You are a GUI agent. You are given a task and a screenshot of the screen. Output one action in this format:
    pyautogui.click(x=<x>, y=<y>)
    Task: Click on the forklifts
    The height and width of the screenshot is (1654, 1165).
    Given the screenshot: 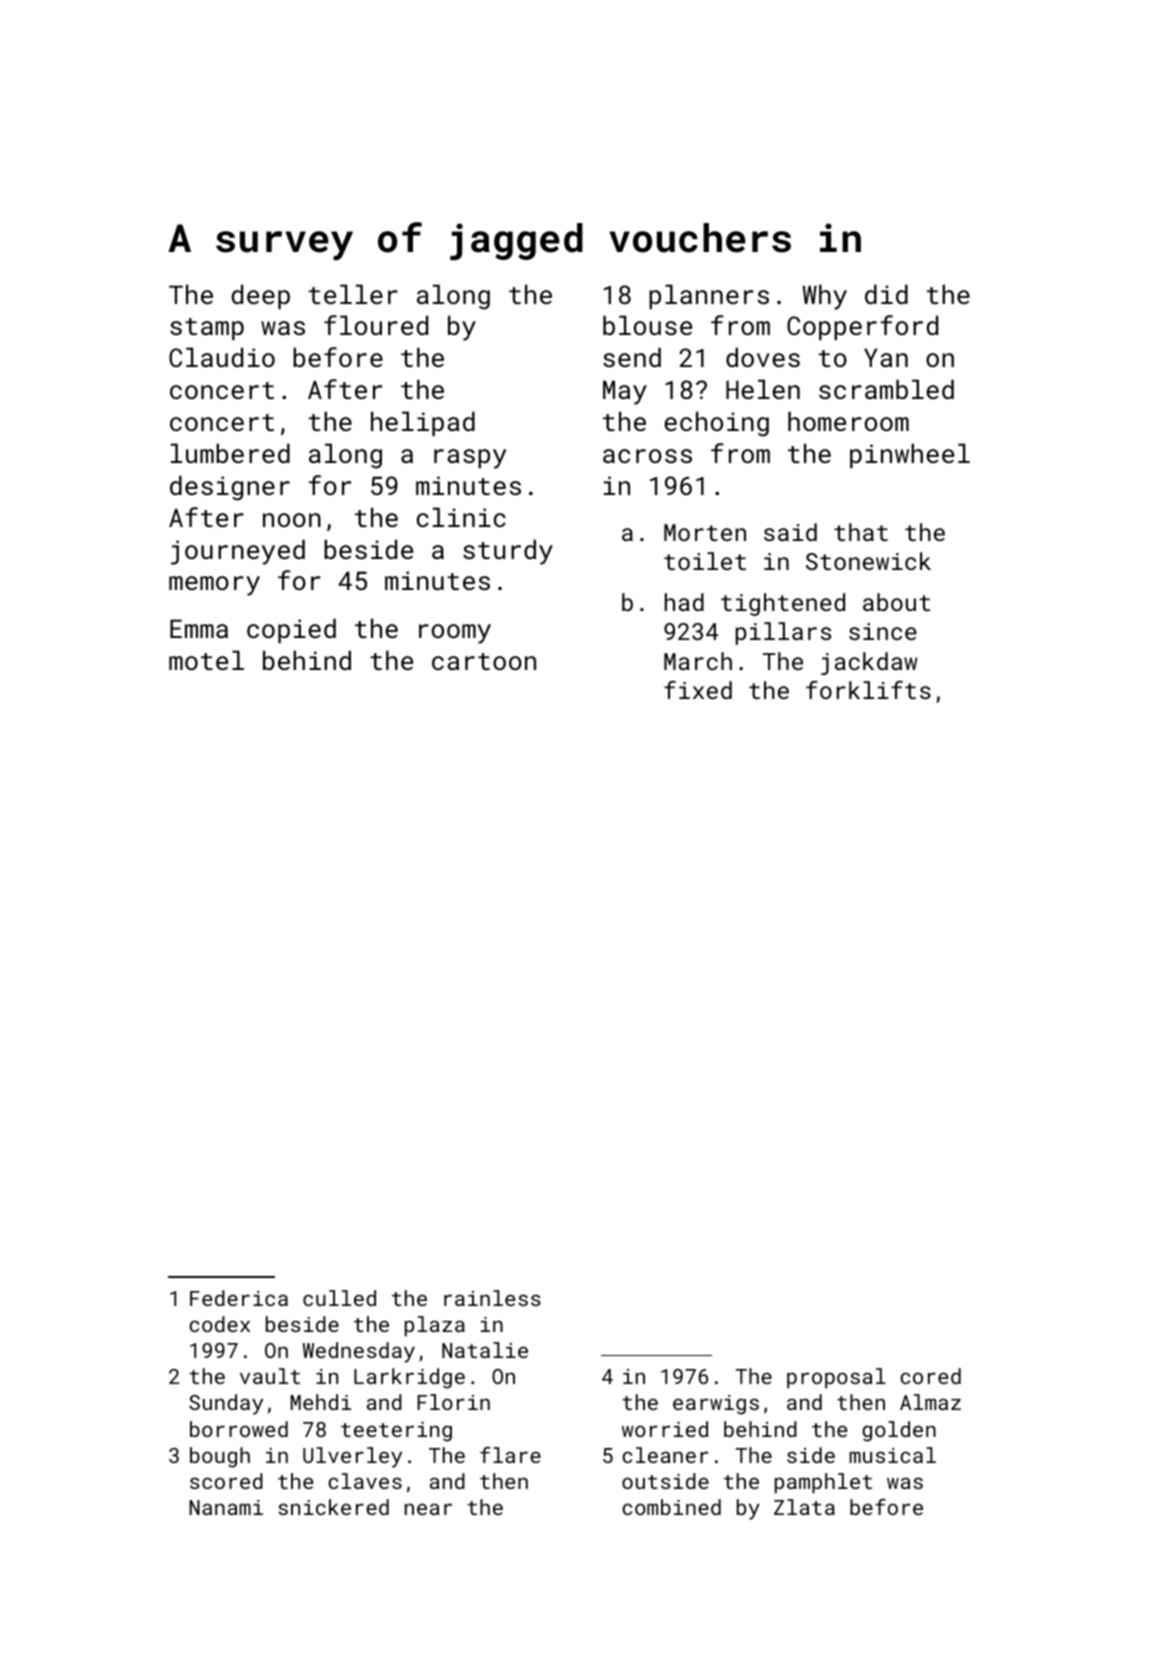 What is the action you would take?
    pyautogui.click(x=868, y=690)
